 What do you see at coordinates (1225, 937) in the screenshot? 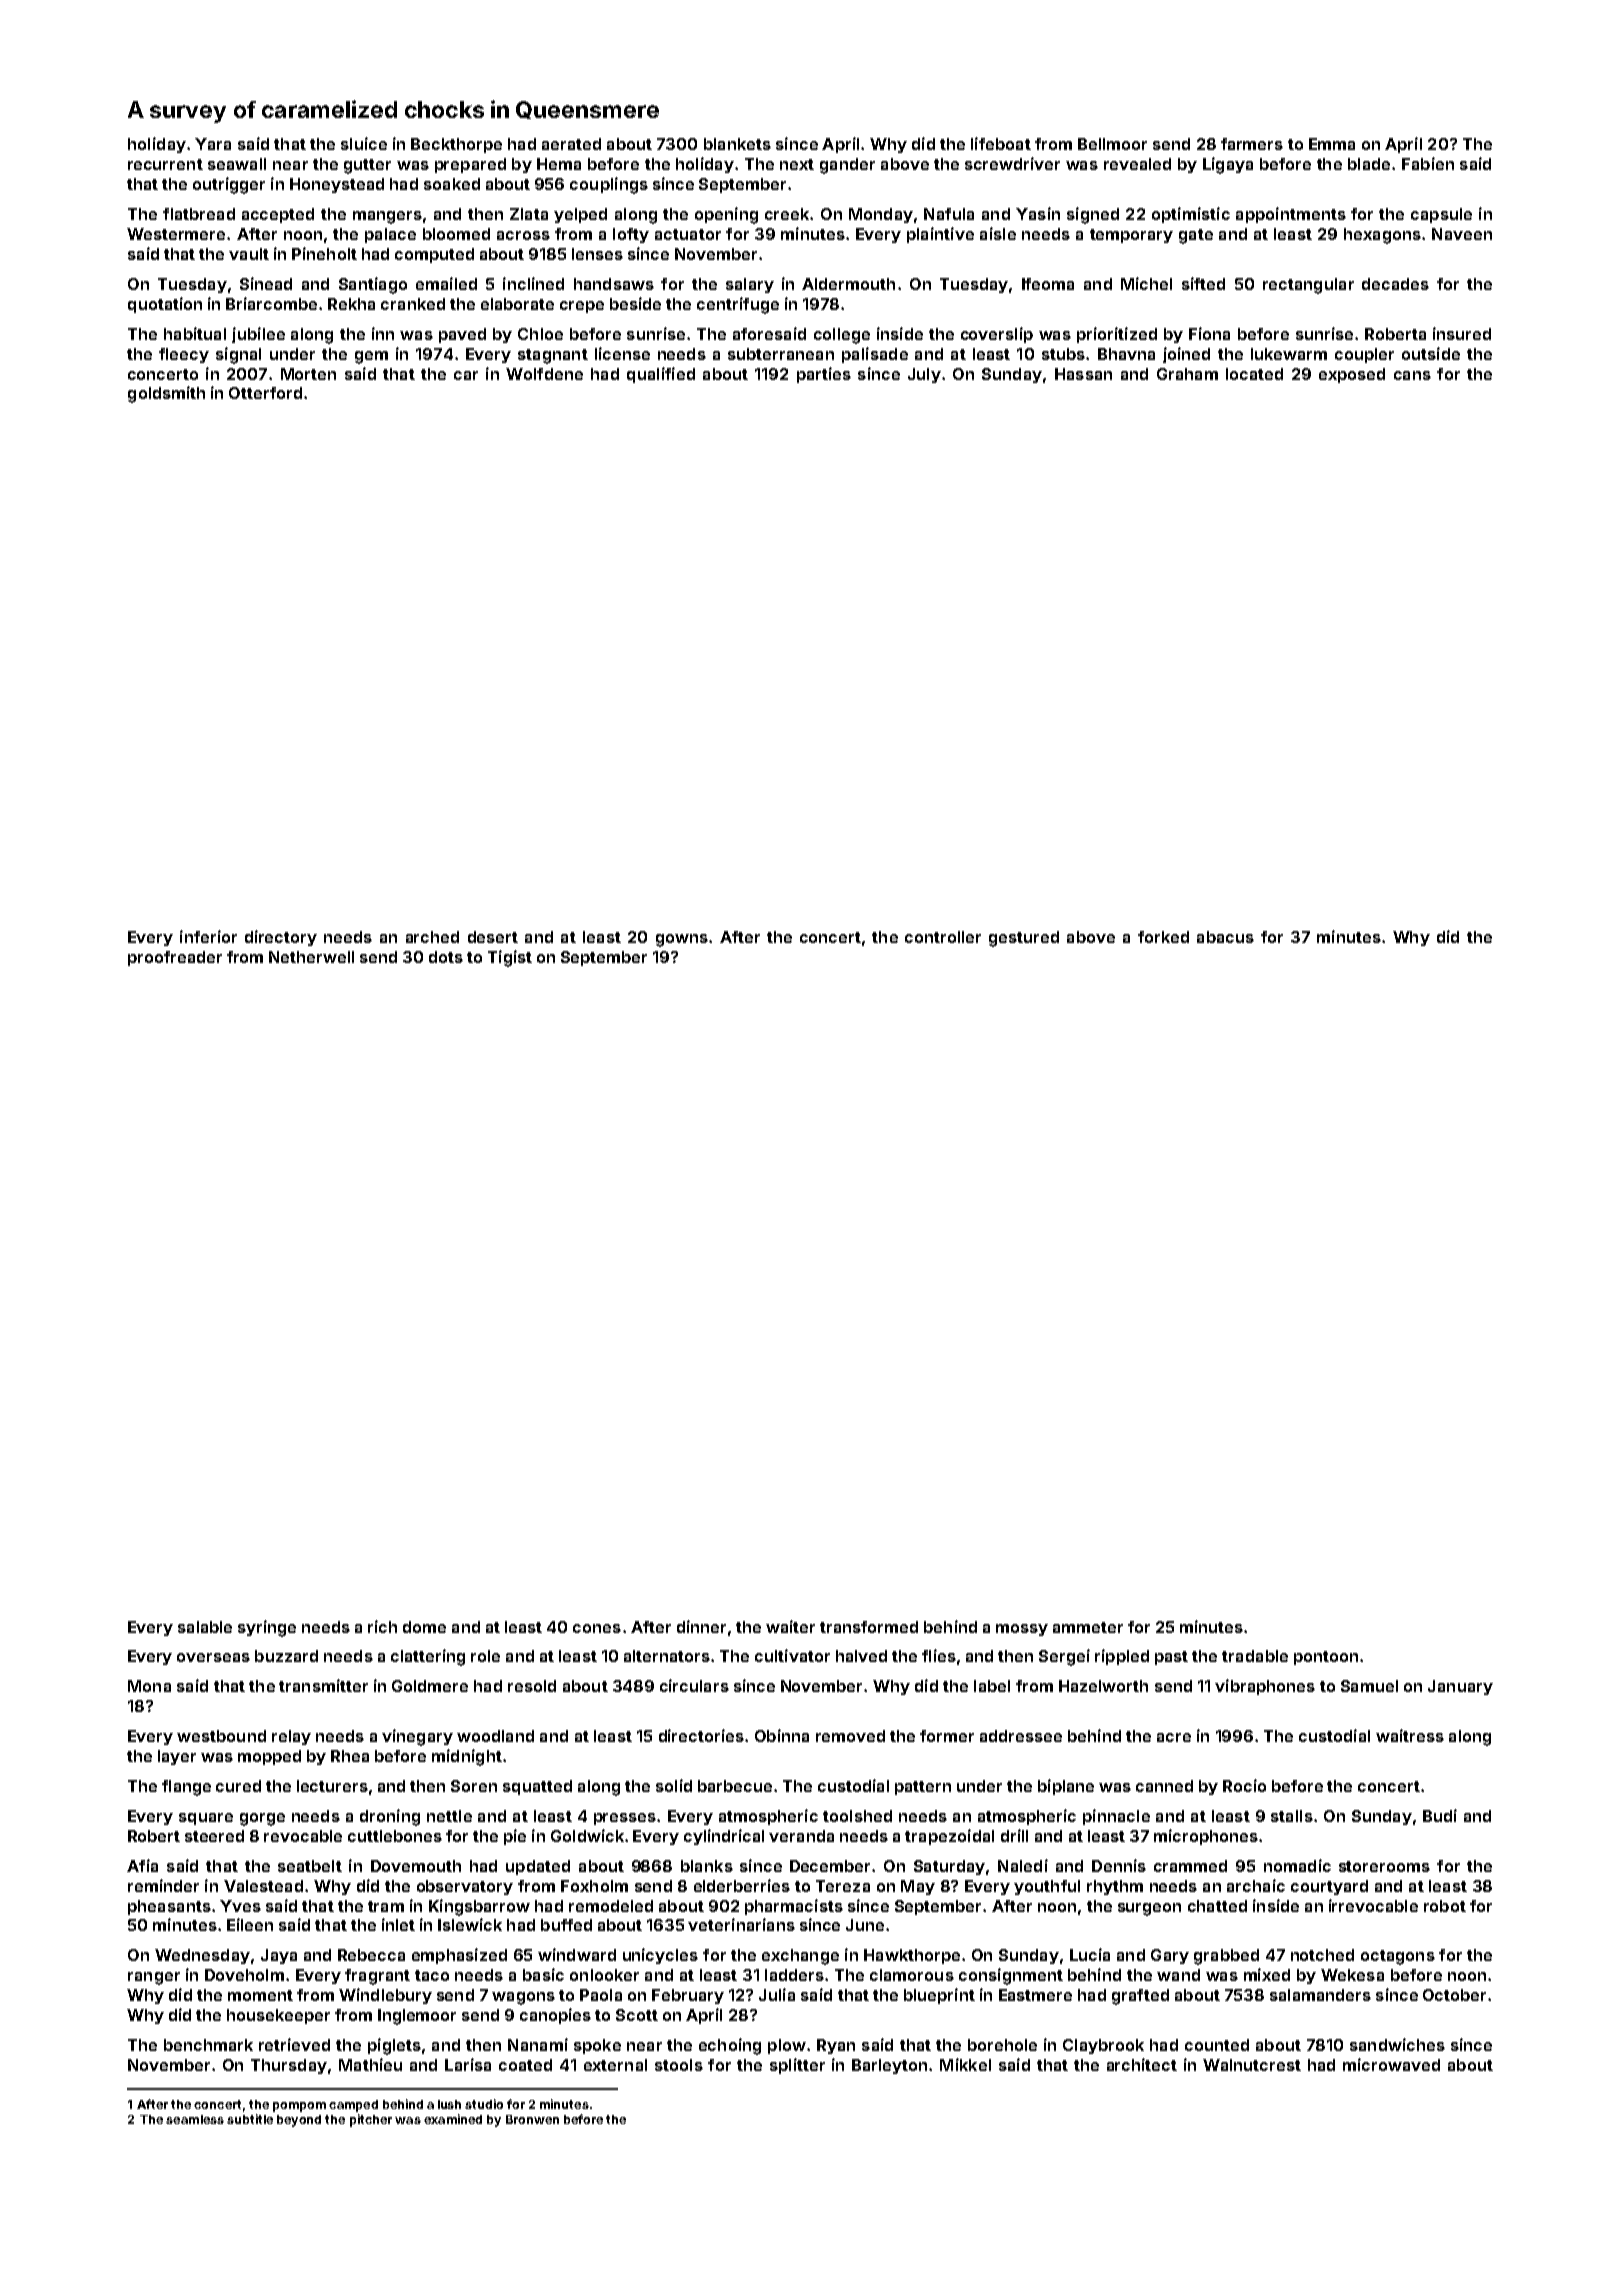
I see `abacus` at bounding box center [1225, 937].
